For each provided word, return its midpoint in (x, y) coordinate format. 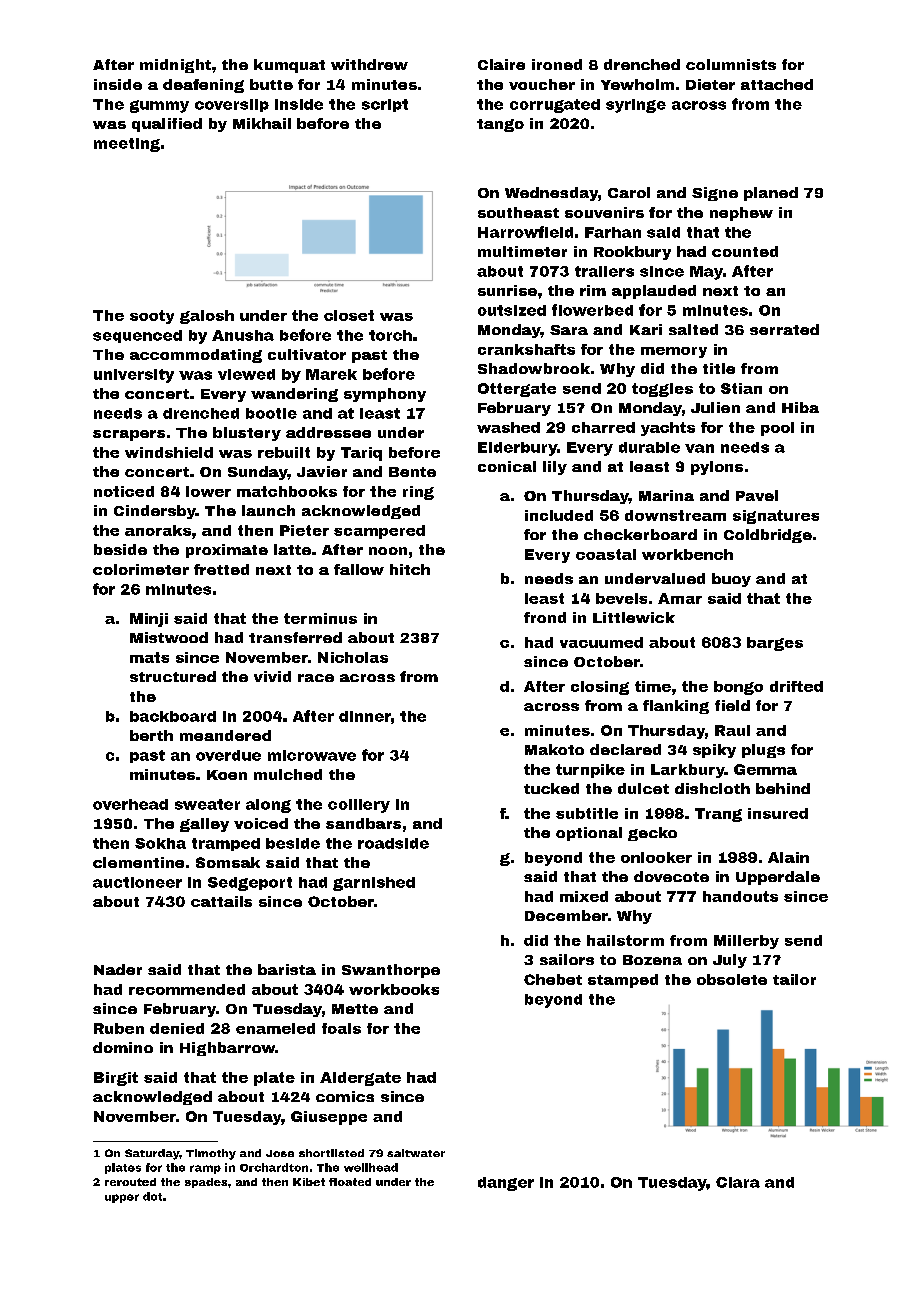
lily (555, 468)
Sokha (160, 843)
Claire (501, 64)
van (699, 448)
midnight (175, 66)
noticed (124, 491)
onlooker (656, 857)
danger (506, 1184)
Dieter (710, 84)
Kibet (309, 1182)
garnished (374, 884)
